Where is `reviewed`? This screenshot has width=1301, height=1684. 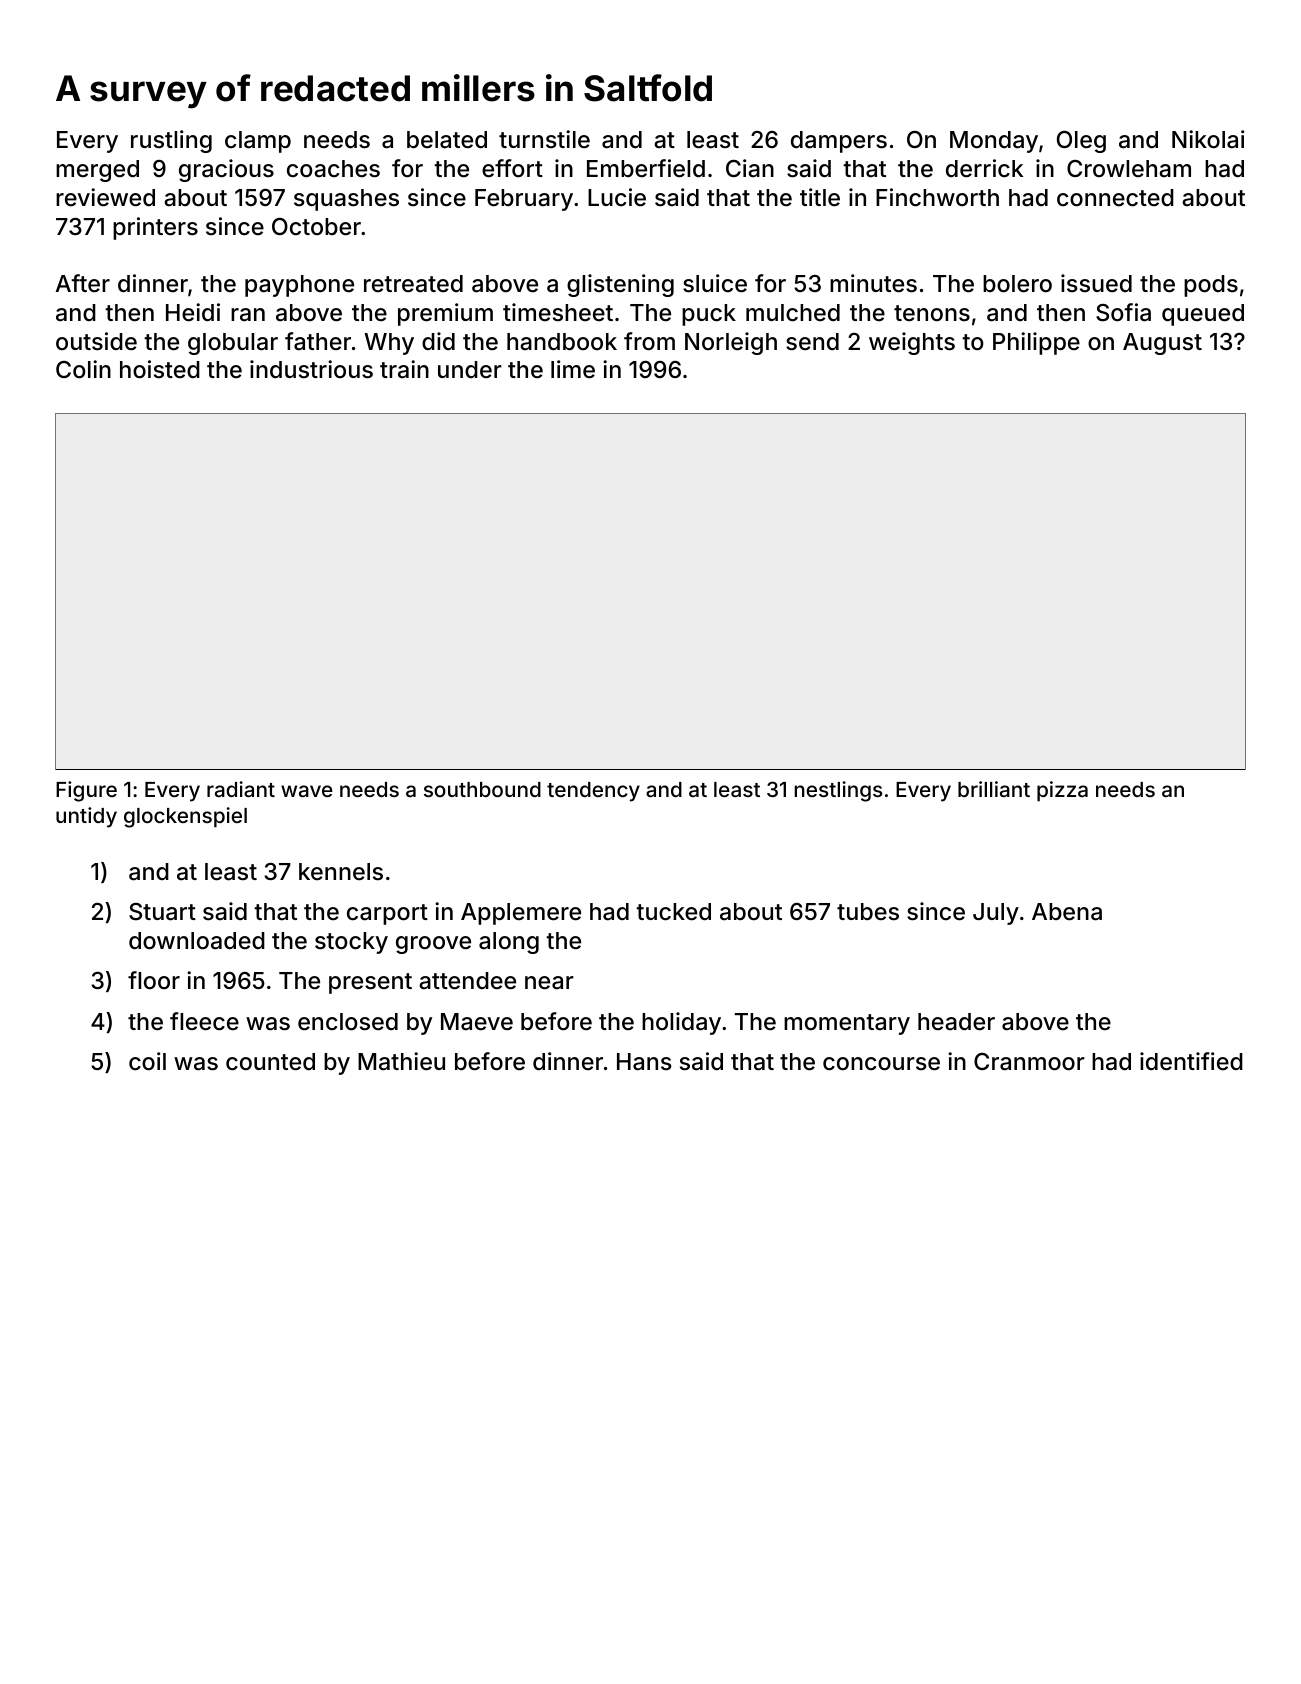
reviewed is located at coordinates (105, 197).
